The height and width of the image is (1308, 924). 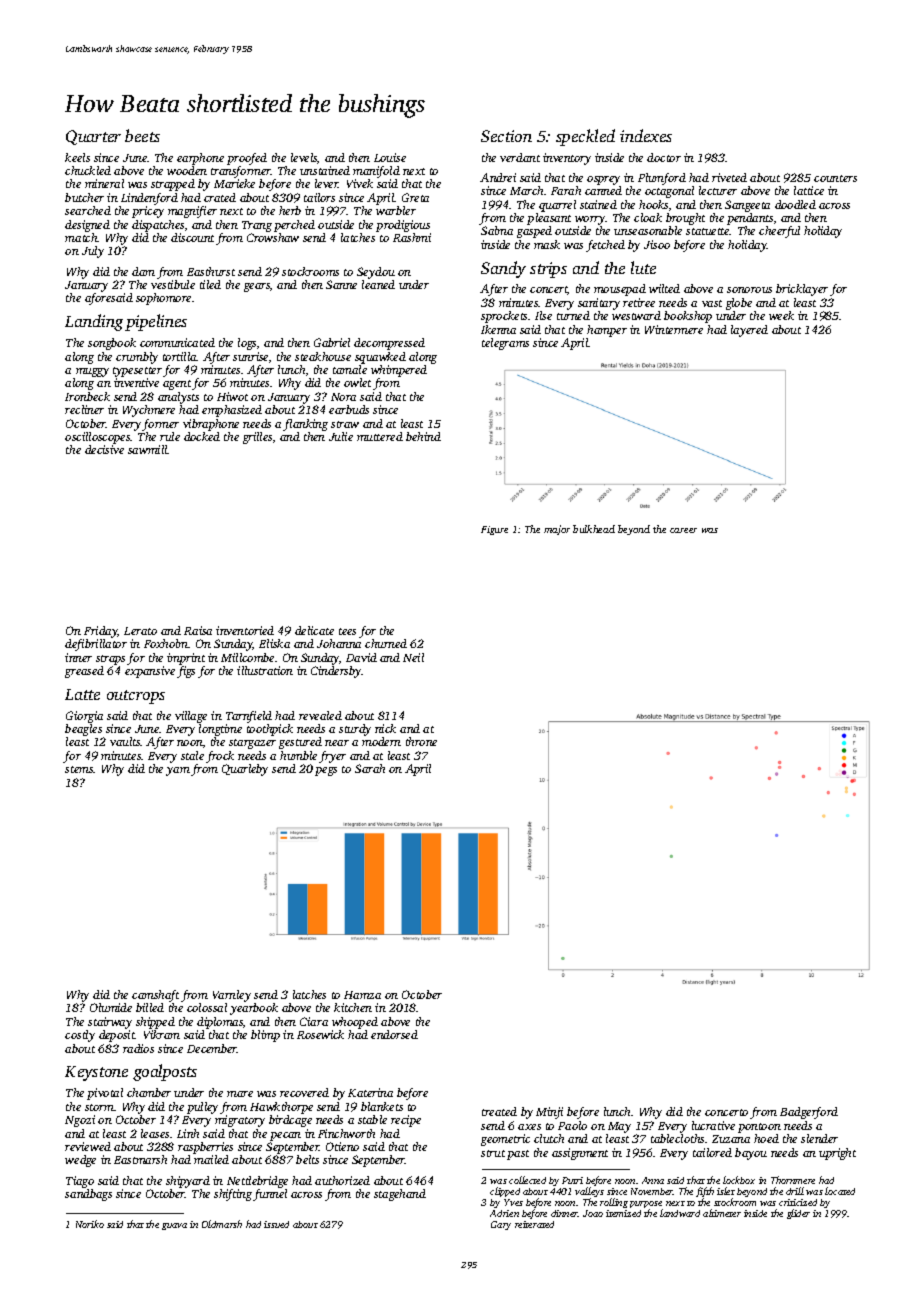 What do you see at coordinates (155, 996) in the image?
I see `camshaft` at bounding box center [155, 996].
